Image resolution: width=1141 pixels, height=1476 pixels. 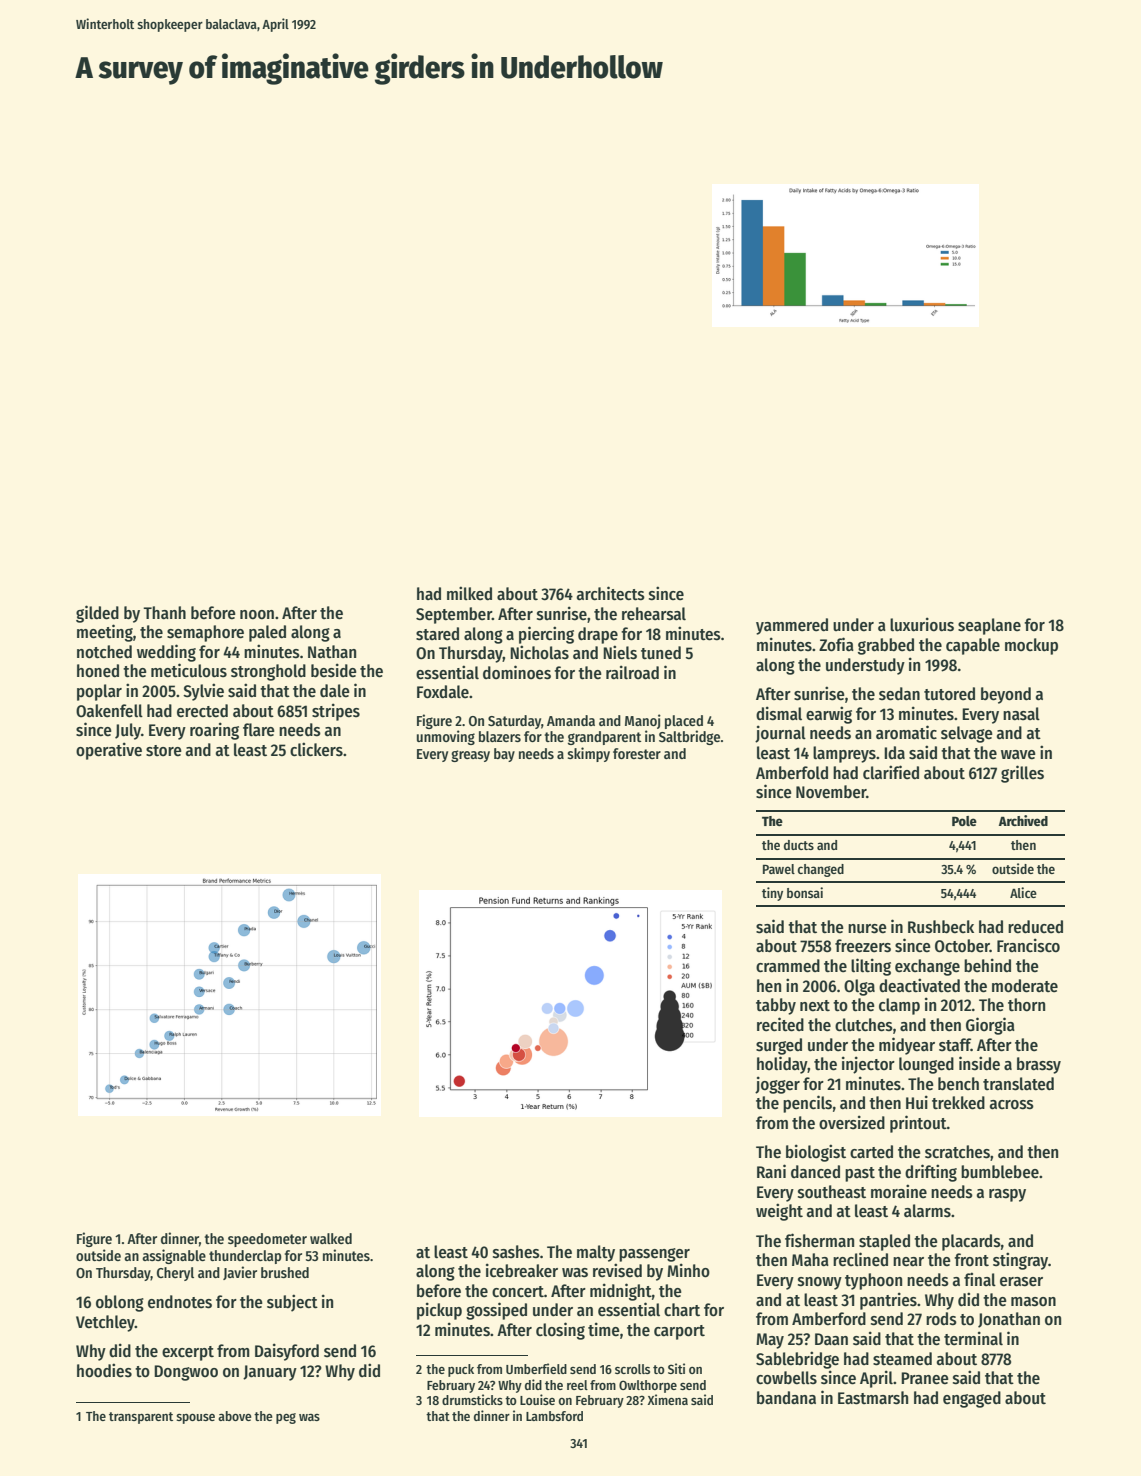 I want to click on dominoes, so click(x=517, y=672).
